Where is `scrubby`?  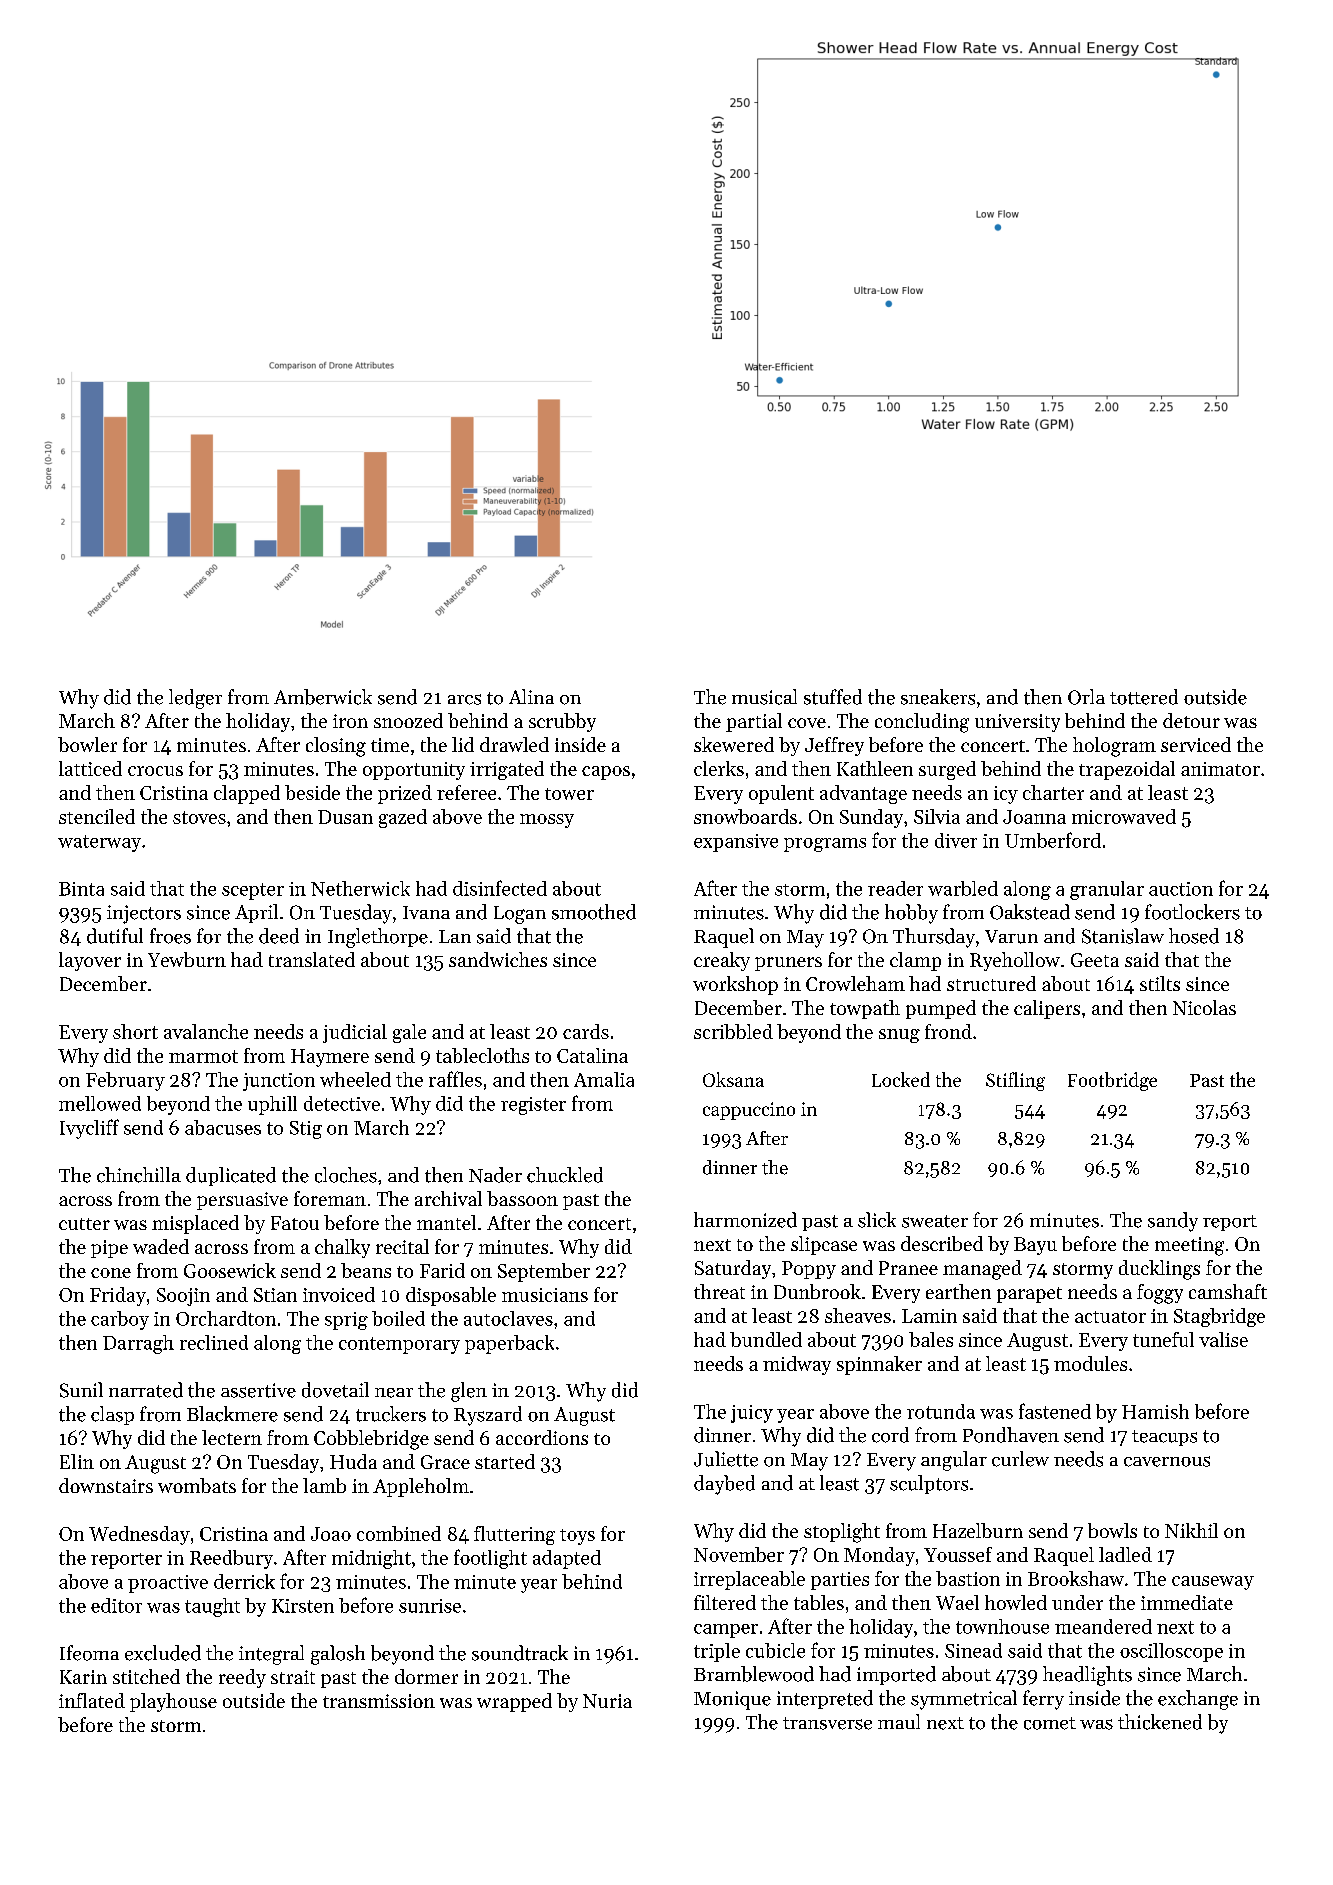 scrubby is located at coordinates (562, 722).
